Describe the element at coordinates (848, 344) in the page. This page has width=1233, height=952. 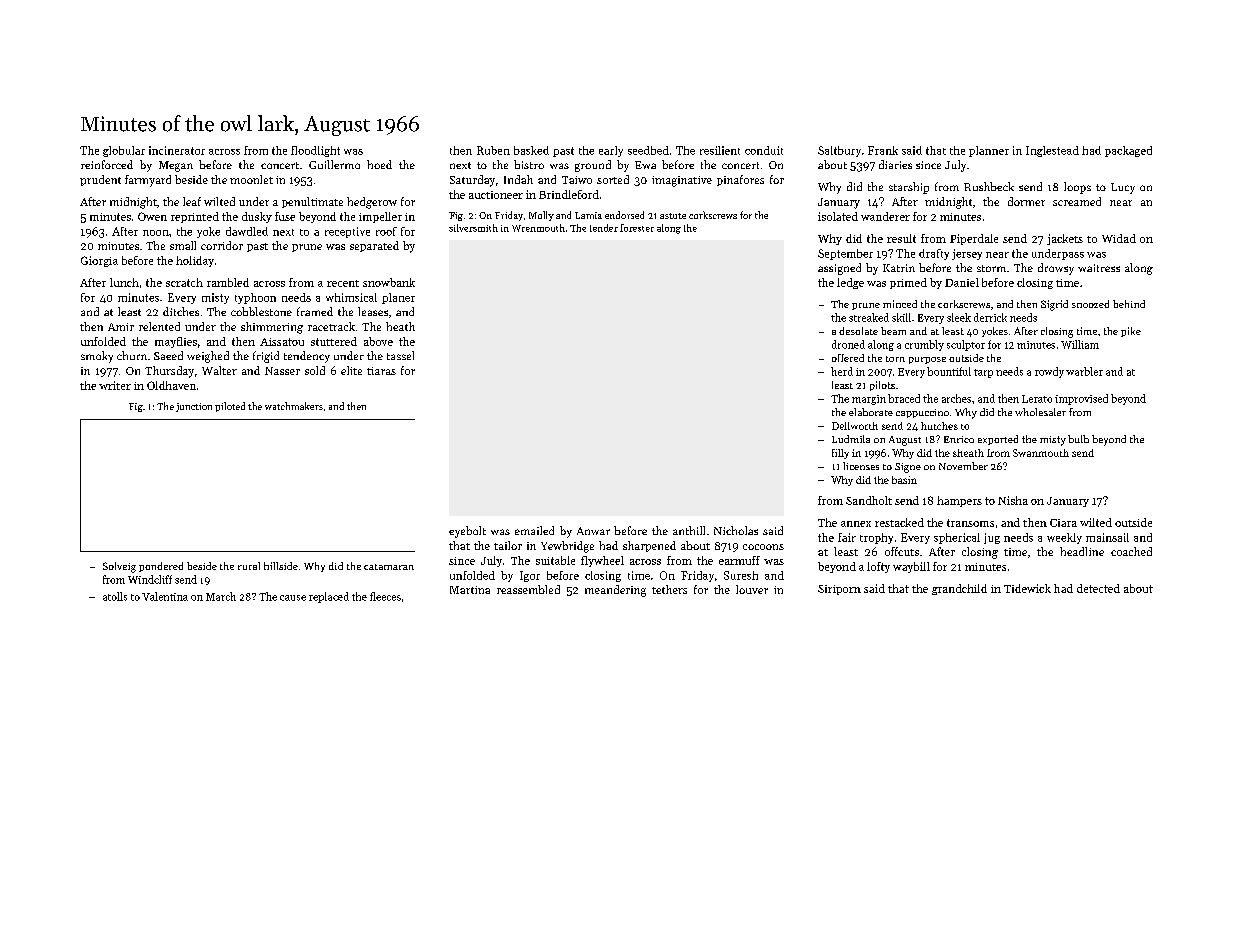
I see `droned` at that location.
